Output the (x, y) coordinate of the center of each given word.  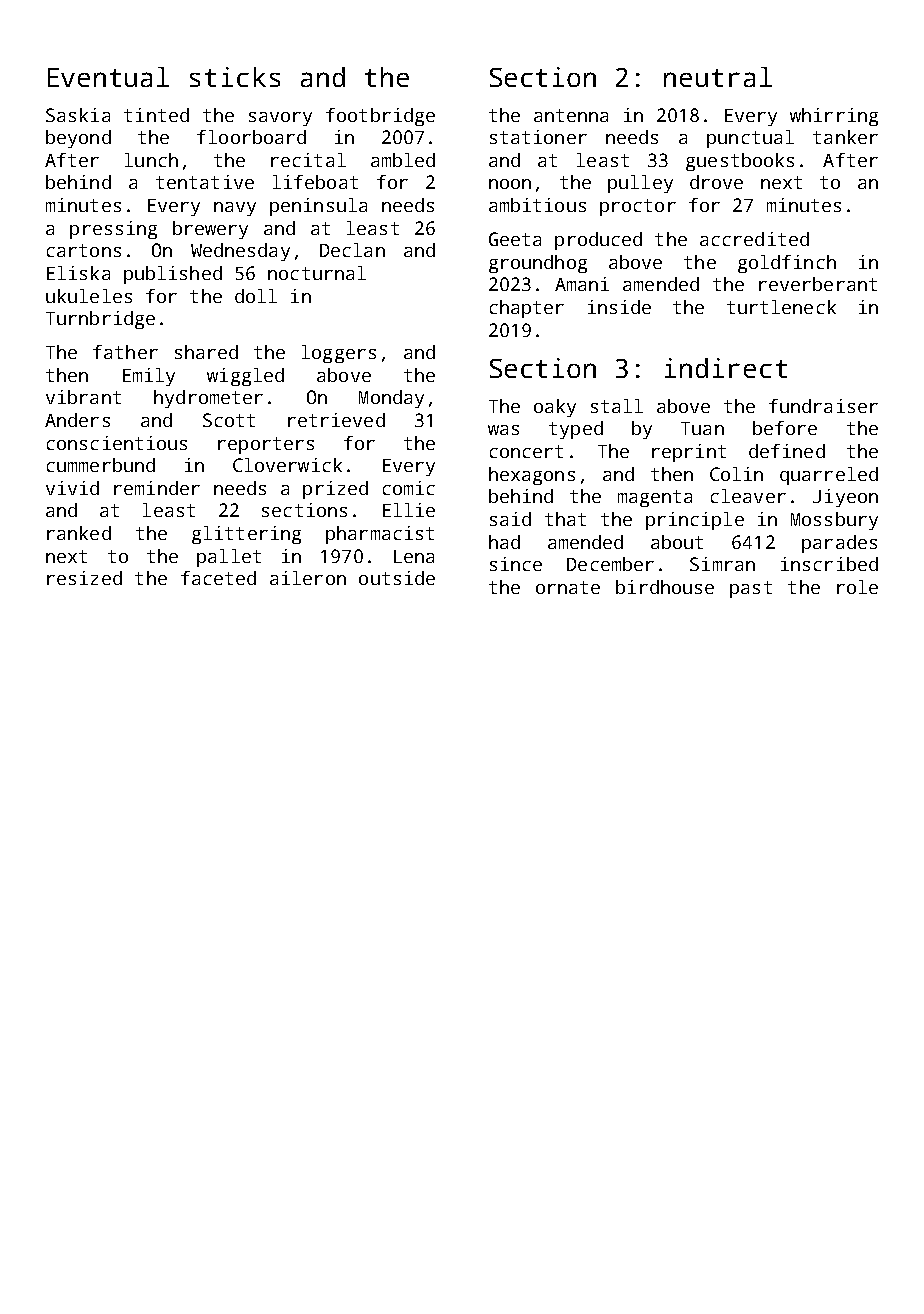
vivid (72, 488)
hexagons (532, 476)
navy (235, 209)
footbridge (380, 117)
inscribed (829, 564)
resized (84, 578)
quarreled (829, 476)
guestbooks (740, 162)
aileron (308, 578)
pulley (640, 184)
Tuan (702, 428)
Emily (149, 377)
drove (716, 182)
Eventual (108, 77)
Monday (391, 399)
